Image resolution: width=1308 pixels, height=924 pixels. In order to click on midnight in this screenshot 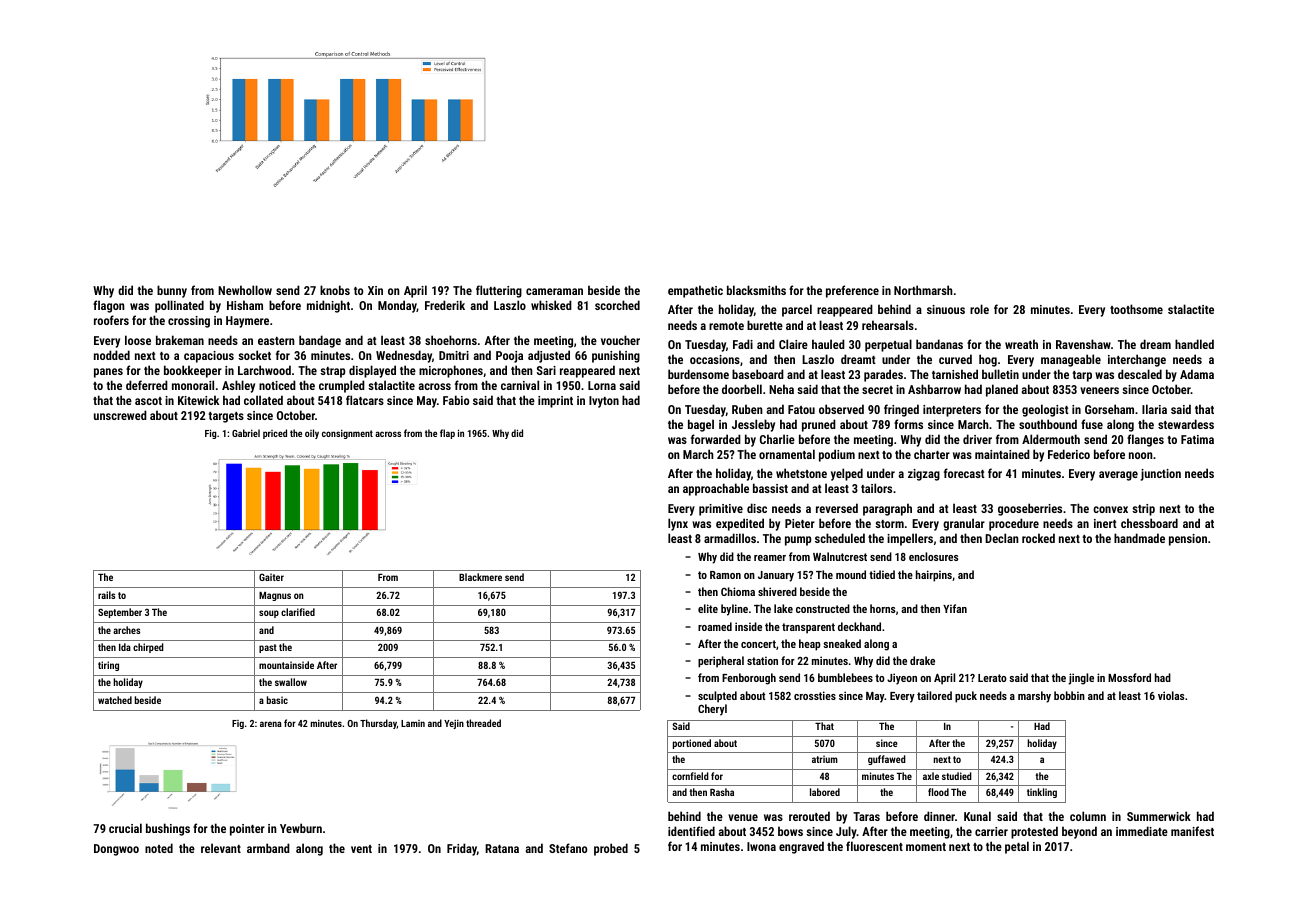, I will do `click(328, 306)`.
